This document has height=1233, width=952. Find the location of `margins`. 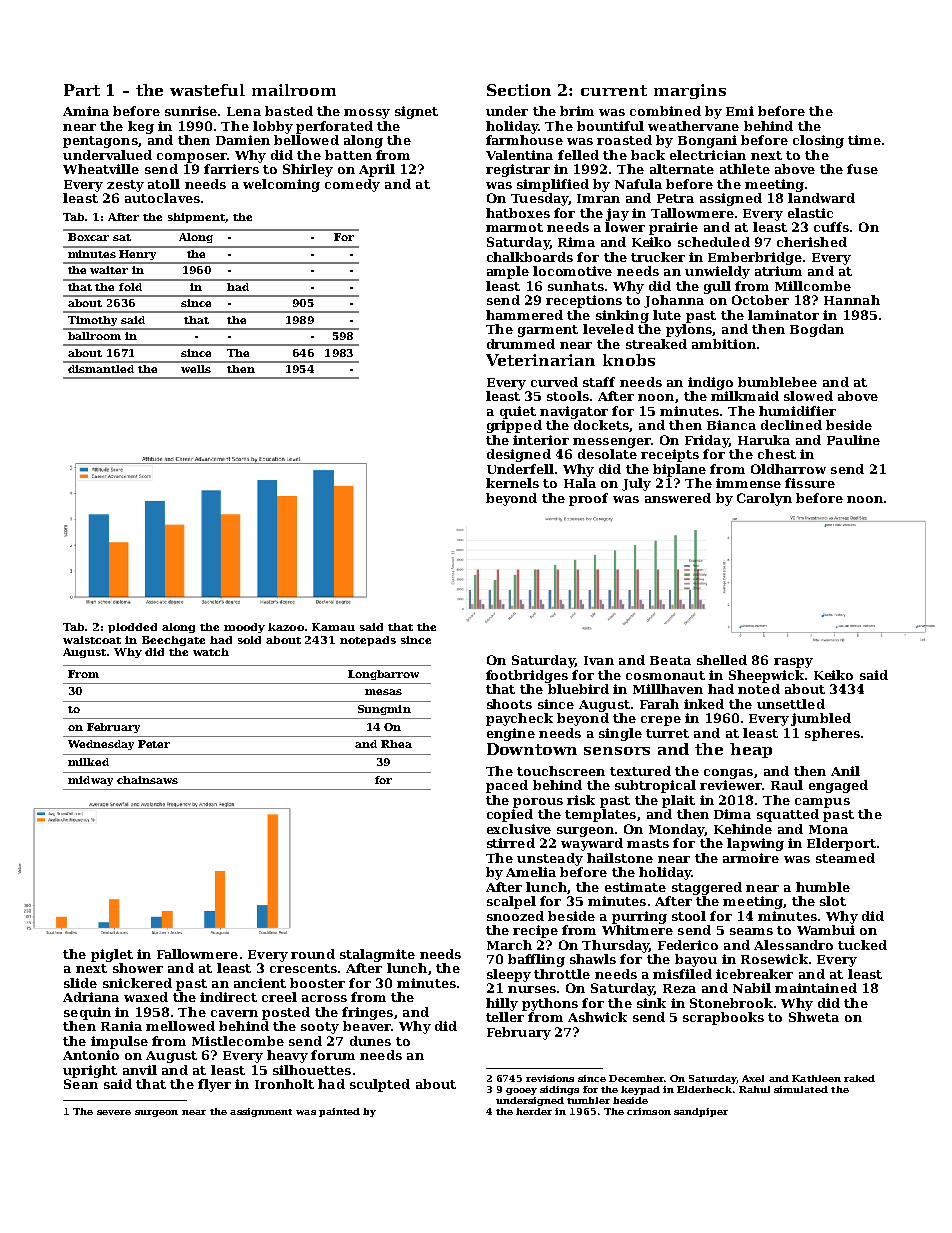

margins is located at coordinates (690, 91).
